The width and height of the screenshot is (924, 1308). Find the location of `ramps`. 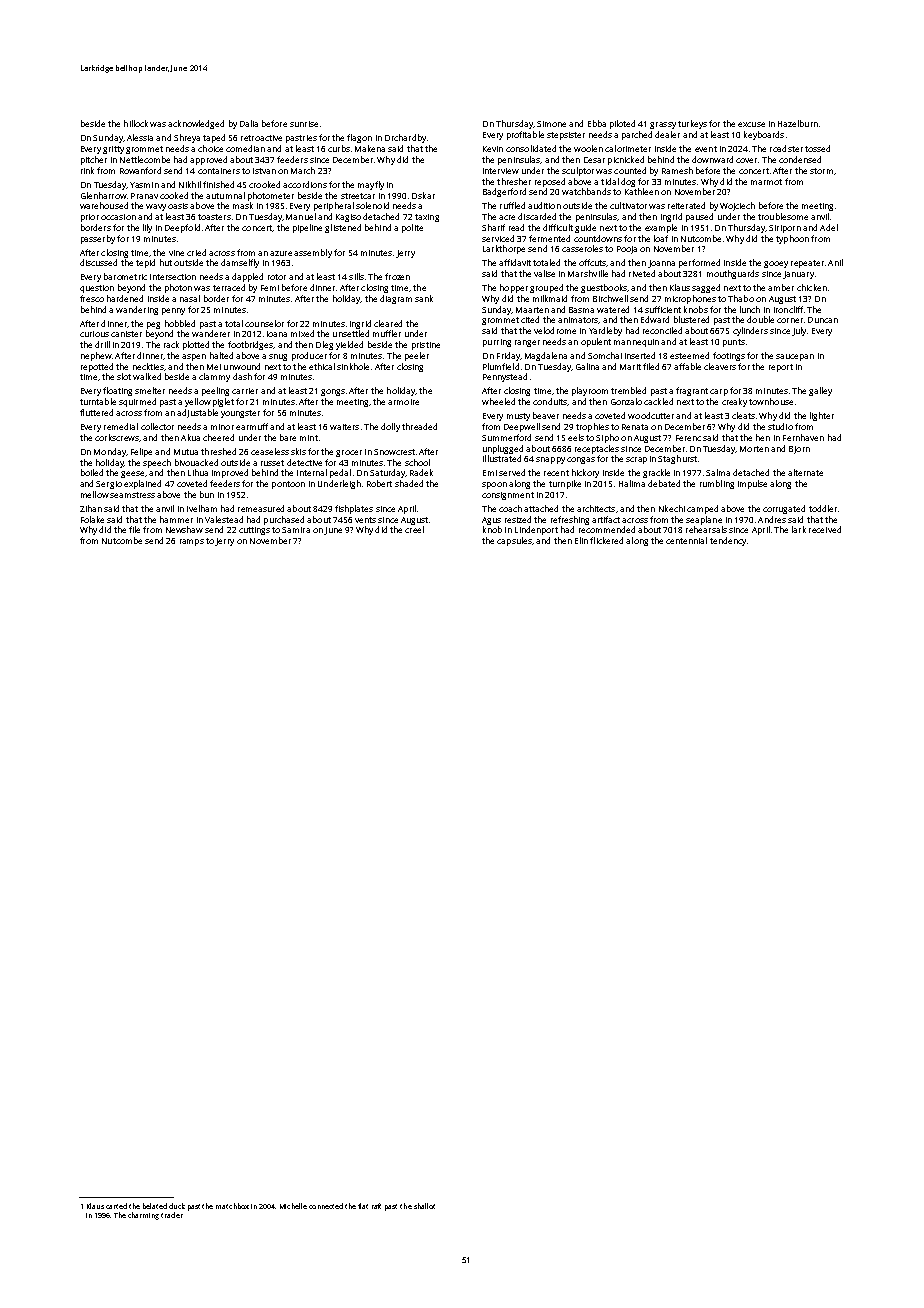

ramps is located at coordinates (192, 542).
